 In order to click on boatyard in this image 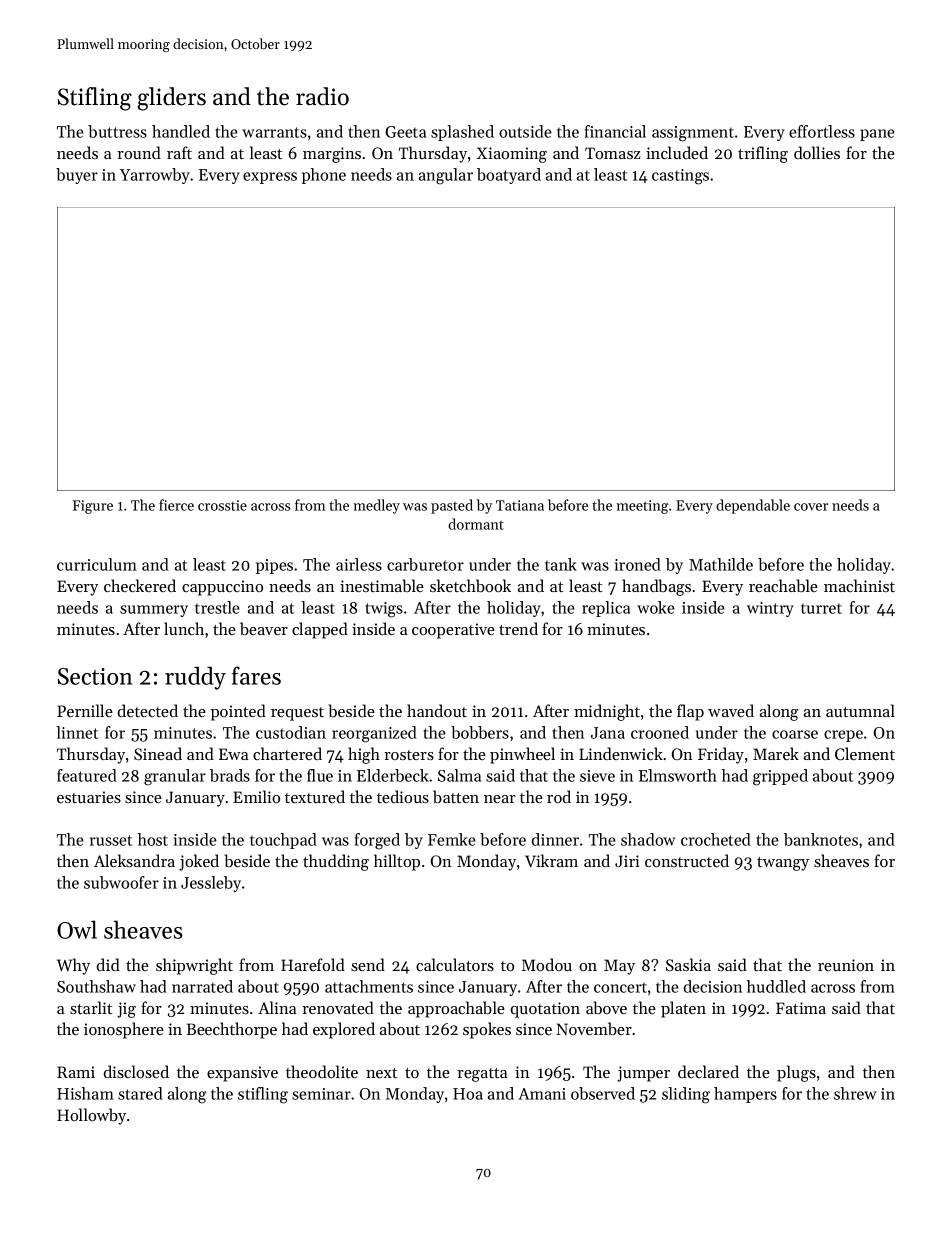, I will do `click(509, 176)`.
